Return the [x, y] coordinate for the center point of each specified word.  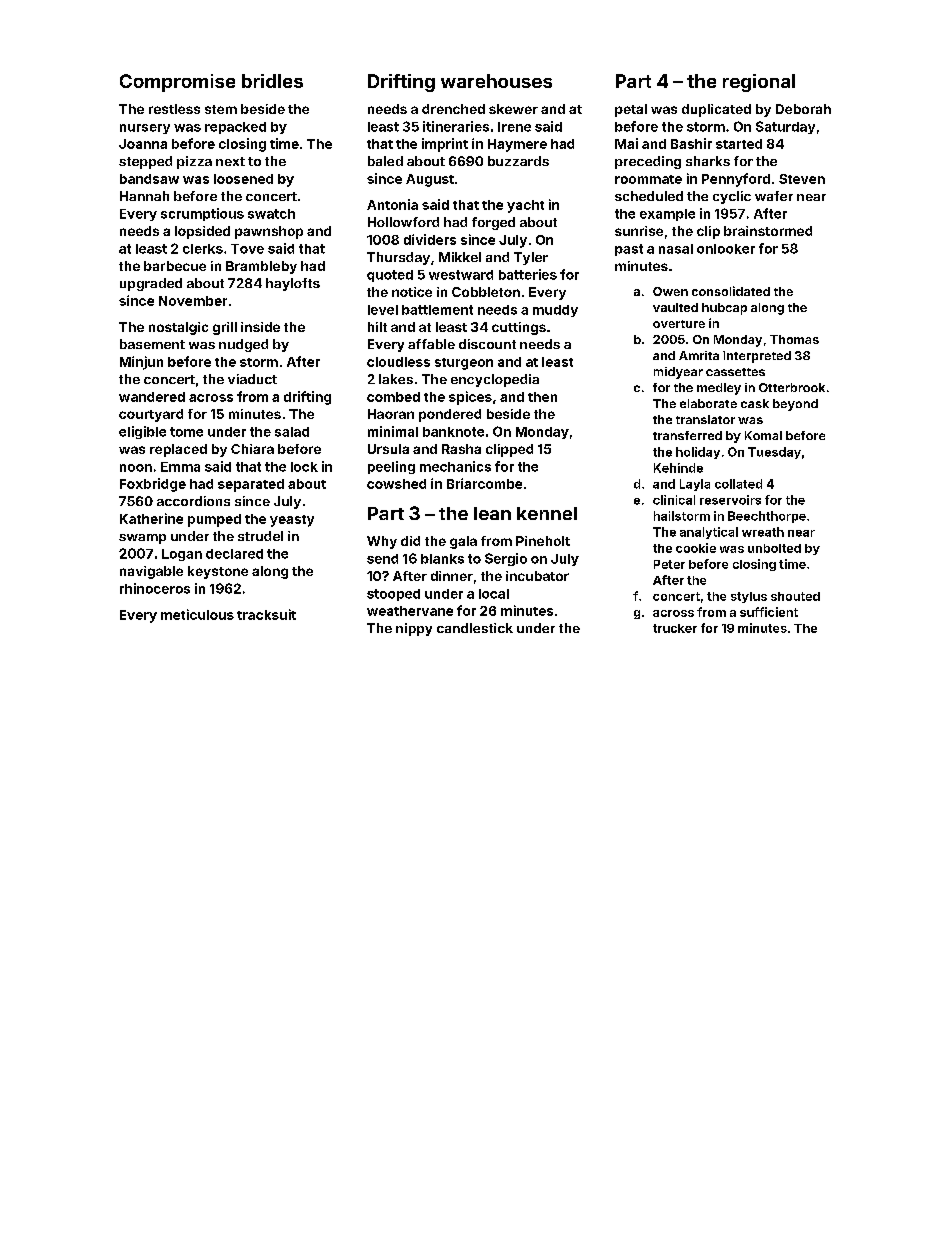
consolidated [731, 291]
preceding [648, 162]
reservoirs [730, 500]
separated [251, 485]
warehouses [496, 81]
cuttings [519, 328]
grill [225, 328]
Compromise [177, 83]
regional [759, 83]
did [410, 541]
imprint [445, 145]
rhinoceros [155, 588]
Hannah [144, 196]
